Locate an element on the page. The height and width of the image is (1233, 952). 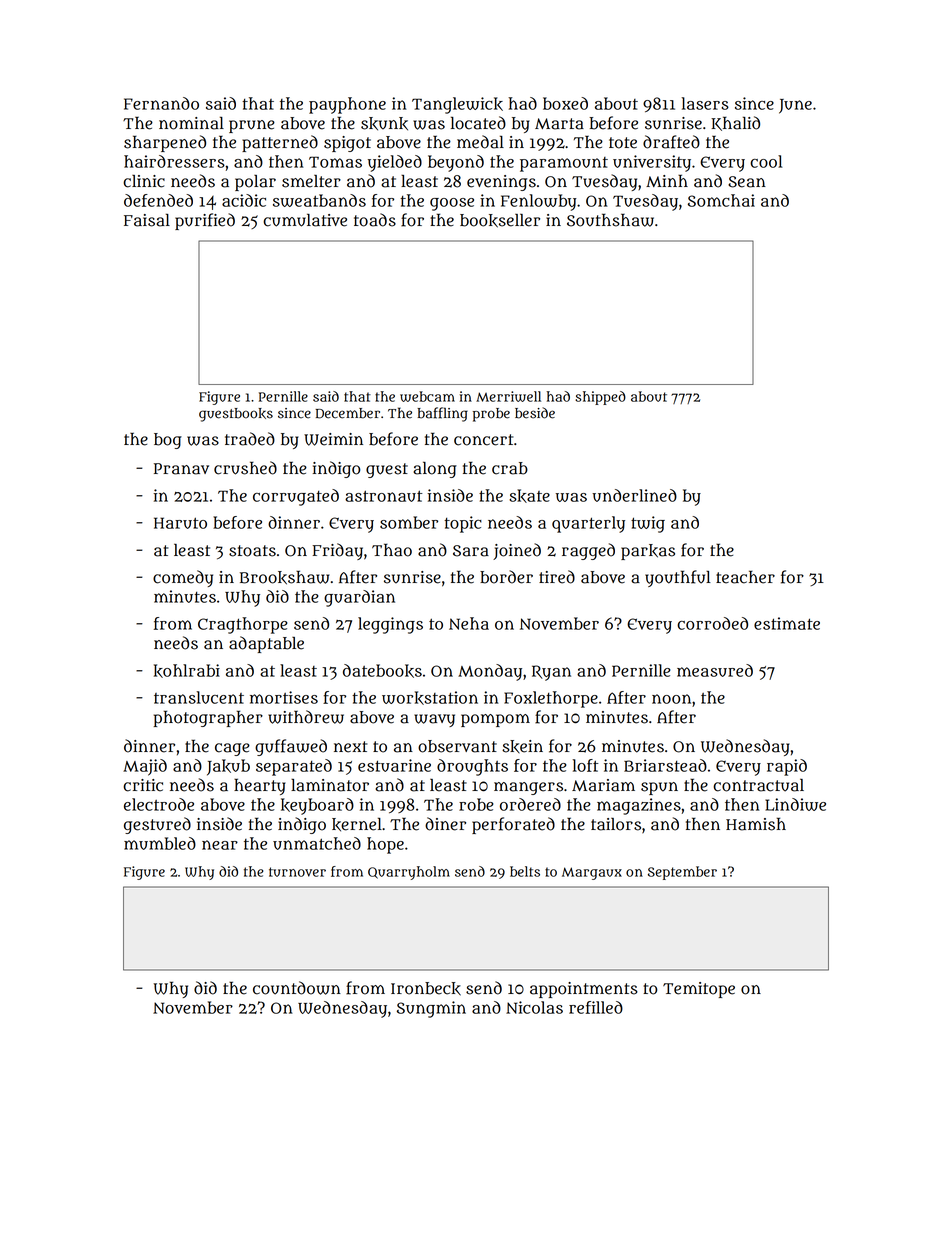
countdown is located at coordinates (297, 988).
